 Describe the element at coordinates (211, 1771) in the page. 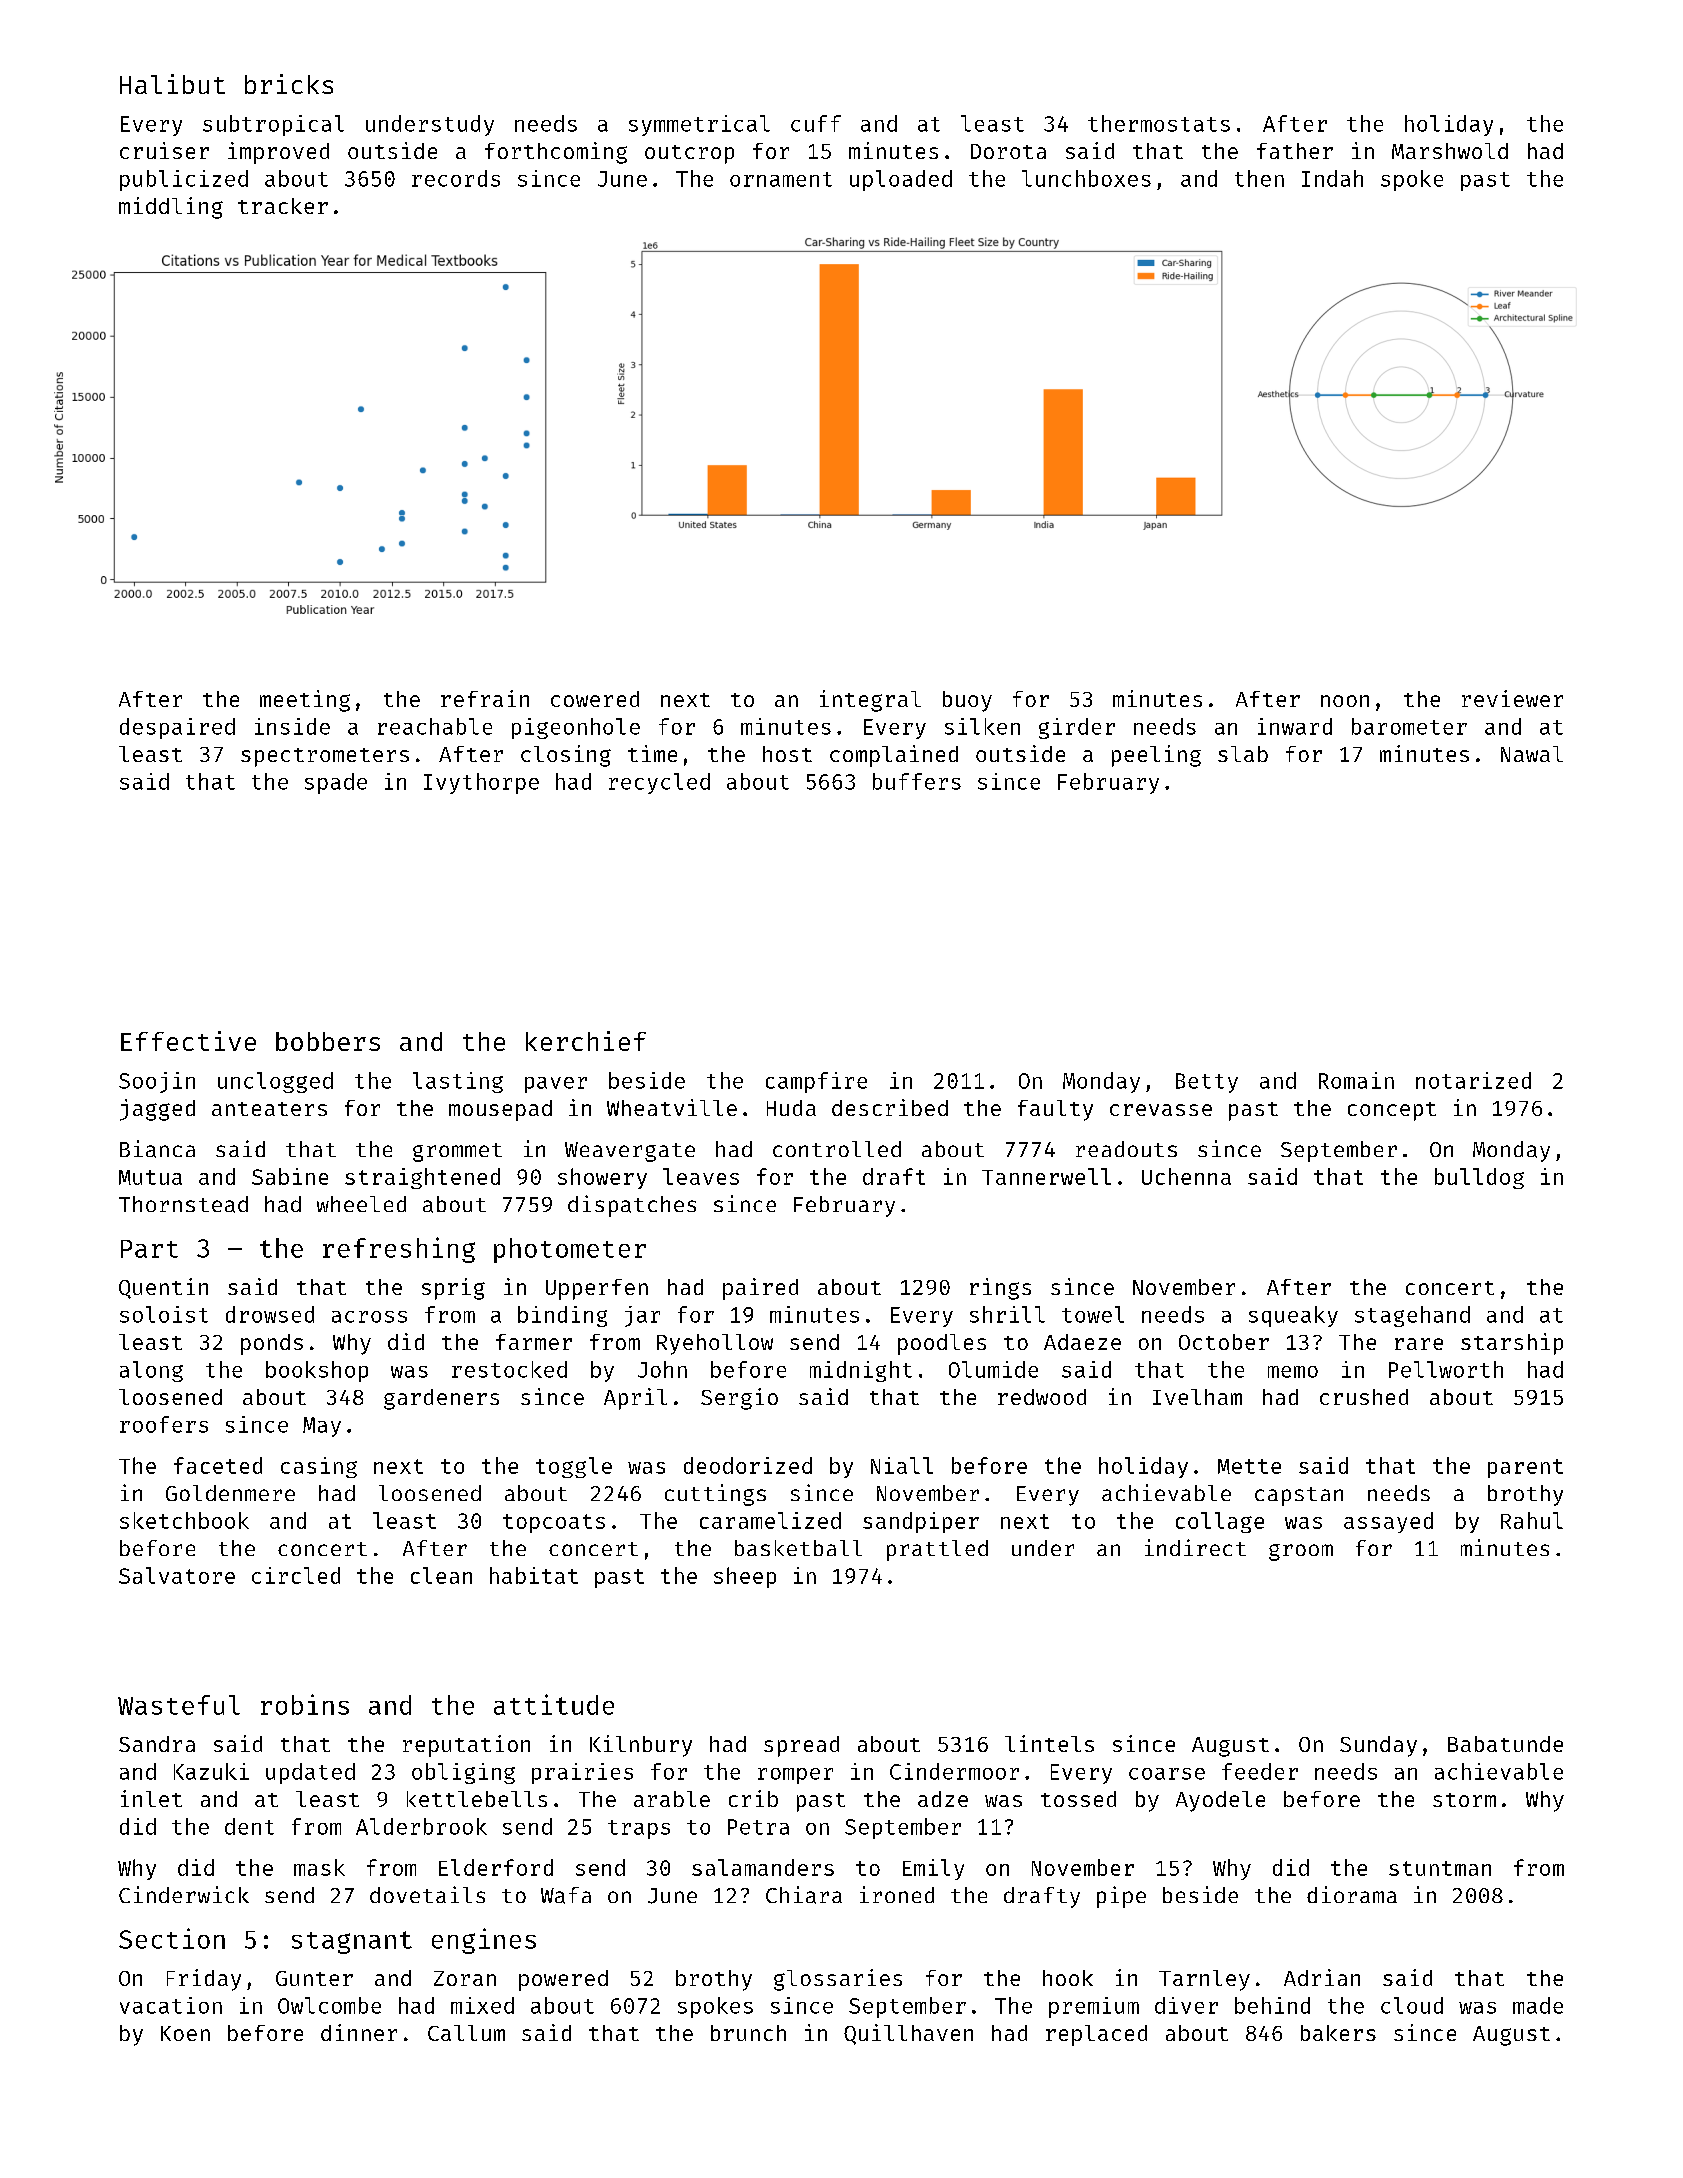

I see `Kazuki` at that location.
